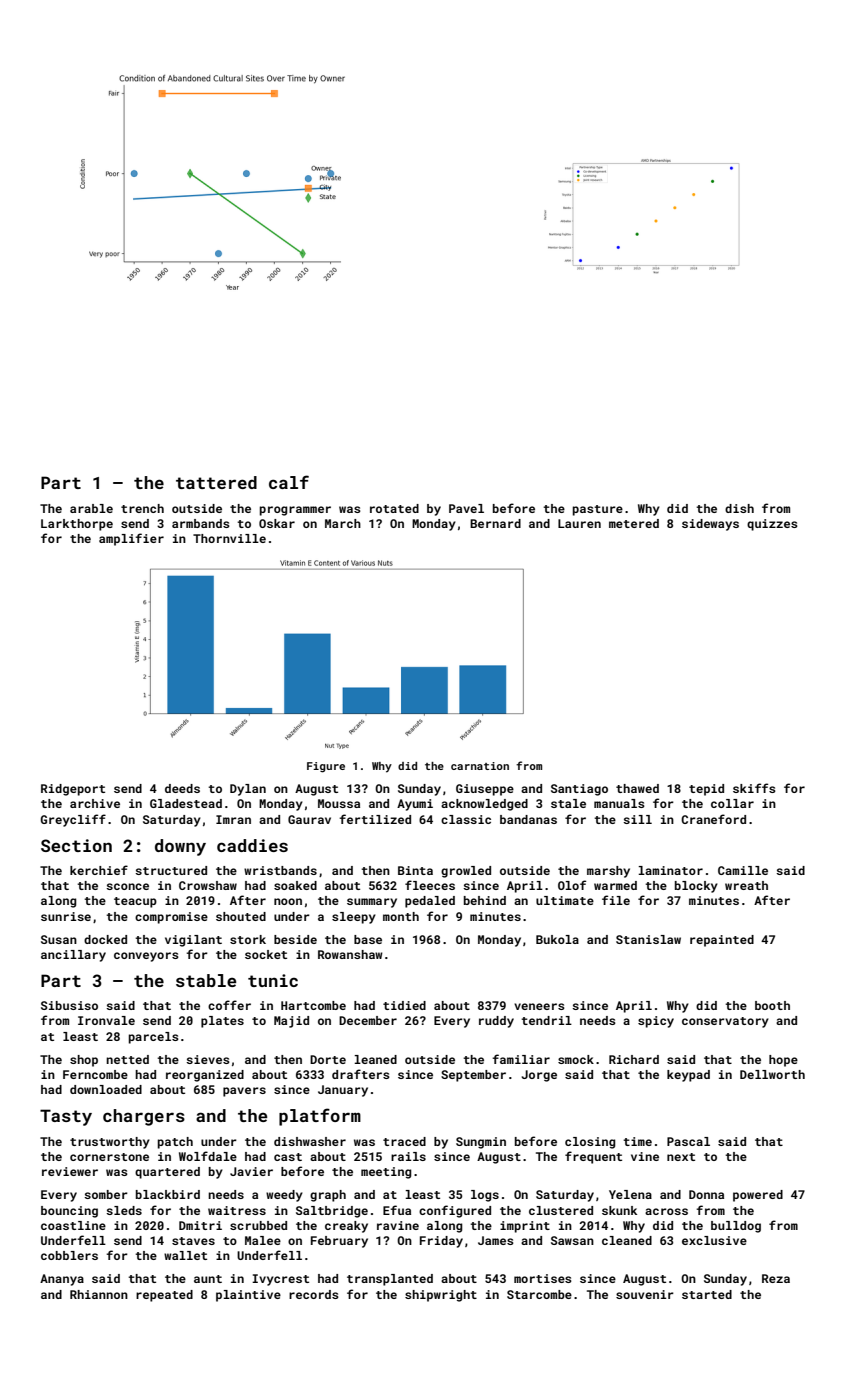 This image has height=1400, width=849. What do you see at coordinates (480, 766) in the image?
I see `carnation` at bounding box center [480, 766].
